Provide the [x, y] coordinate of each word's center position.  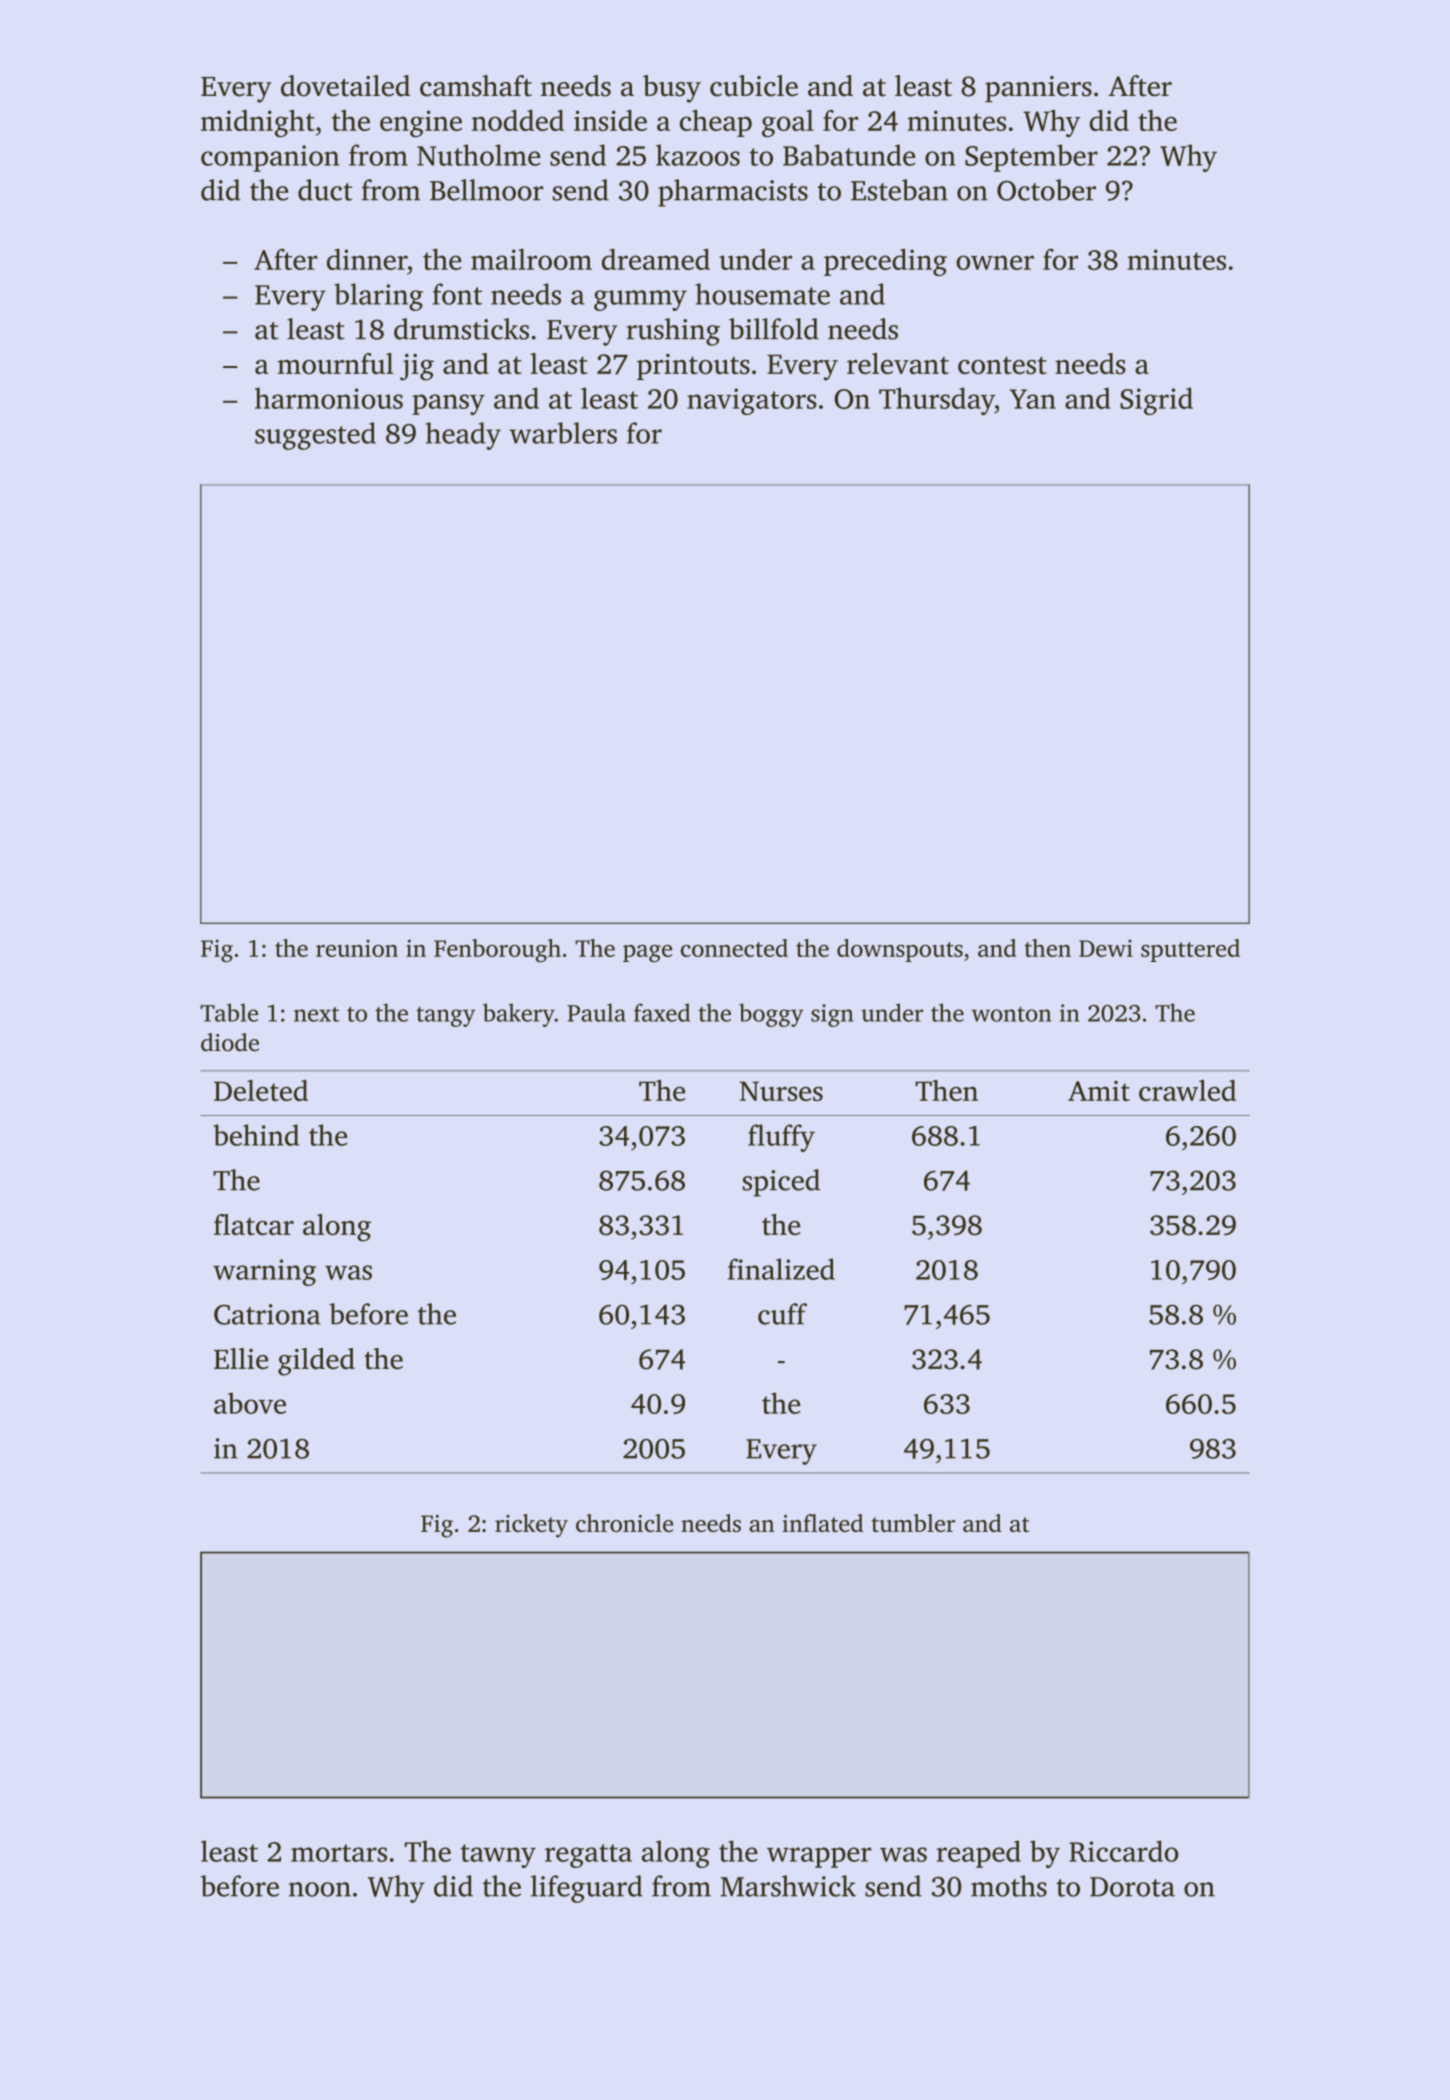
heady [463, 436]
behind [256, 1135]
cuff [782, 1314]
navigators [752, 401]
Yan [1033, 399]
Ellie [241, 1359]
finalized [781, 1269]
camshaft [476, 86]
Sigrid [1156, 401]
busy [672, 89]
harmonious [329, 398]
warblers [563, 433]
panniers [1038, 89]
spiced [781, 1183]
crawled [1187, 1090]
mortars [339, 1853]
